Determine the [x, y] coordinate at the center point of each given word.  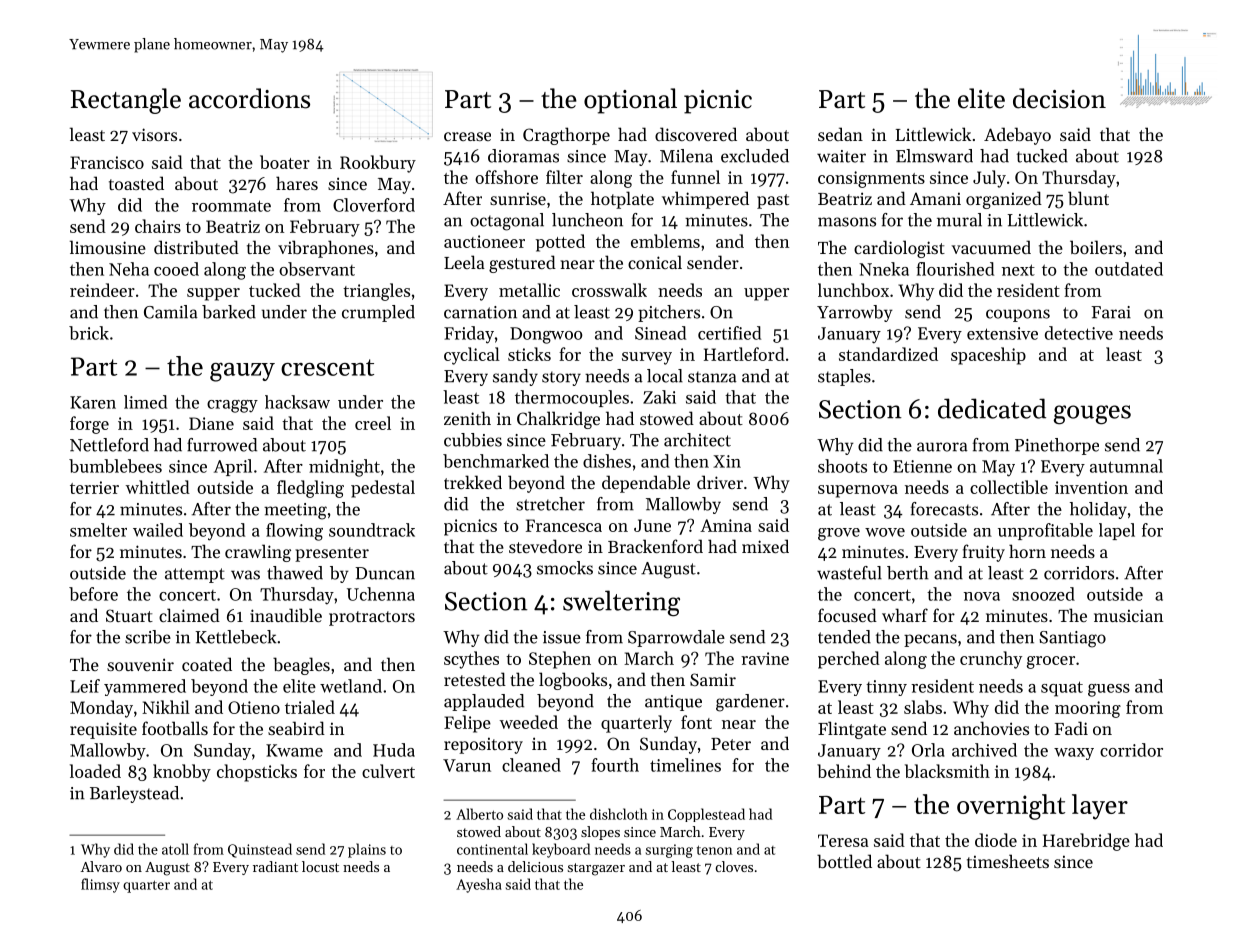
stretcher [550, 504]
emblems [665, 241]
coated [207, 664]
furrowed [222, 445]
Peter [731, 744]
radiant [275, 866]
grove [839, 534]
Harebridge [1086, 842]
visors [154, 134]
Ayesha [479, 885]
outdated [1129, 269]
